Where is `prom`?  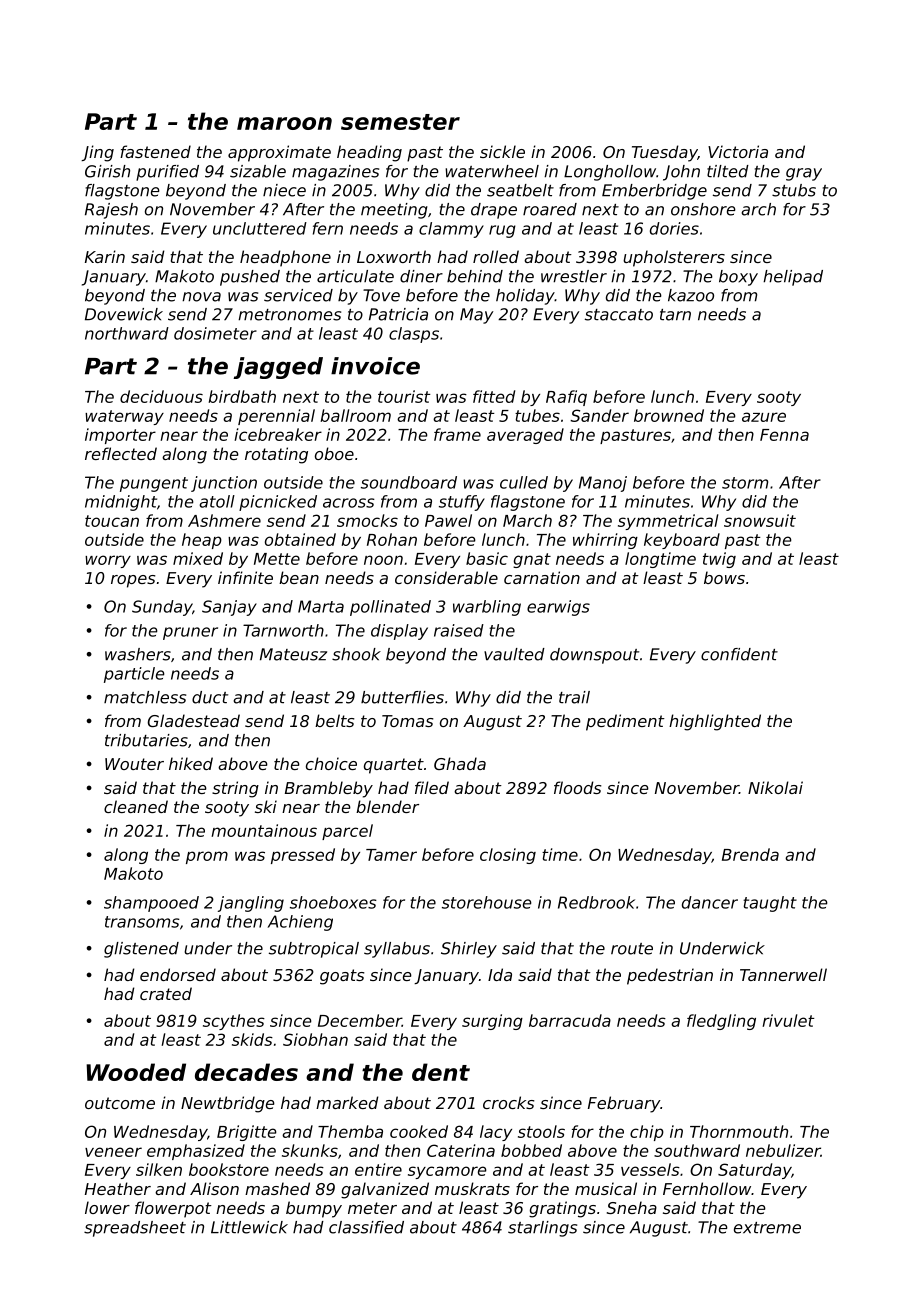
prom is located at coordinates (207, 857).
